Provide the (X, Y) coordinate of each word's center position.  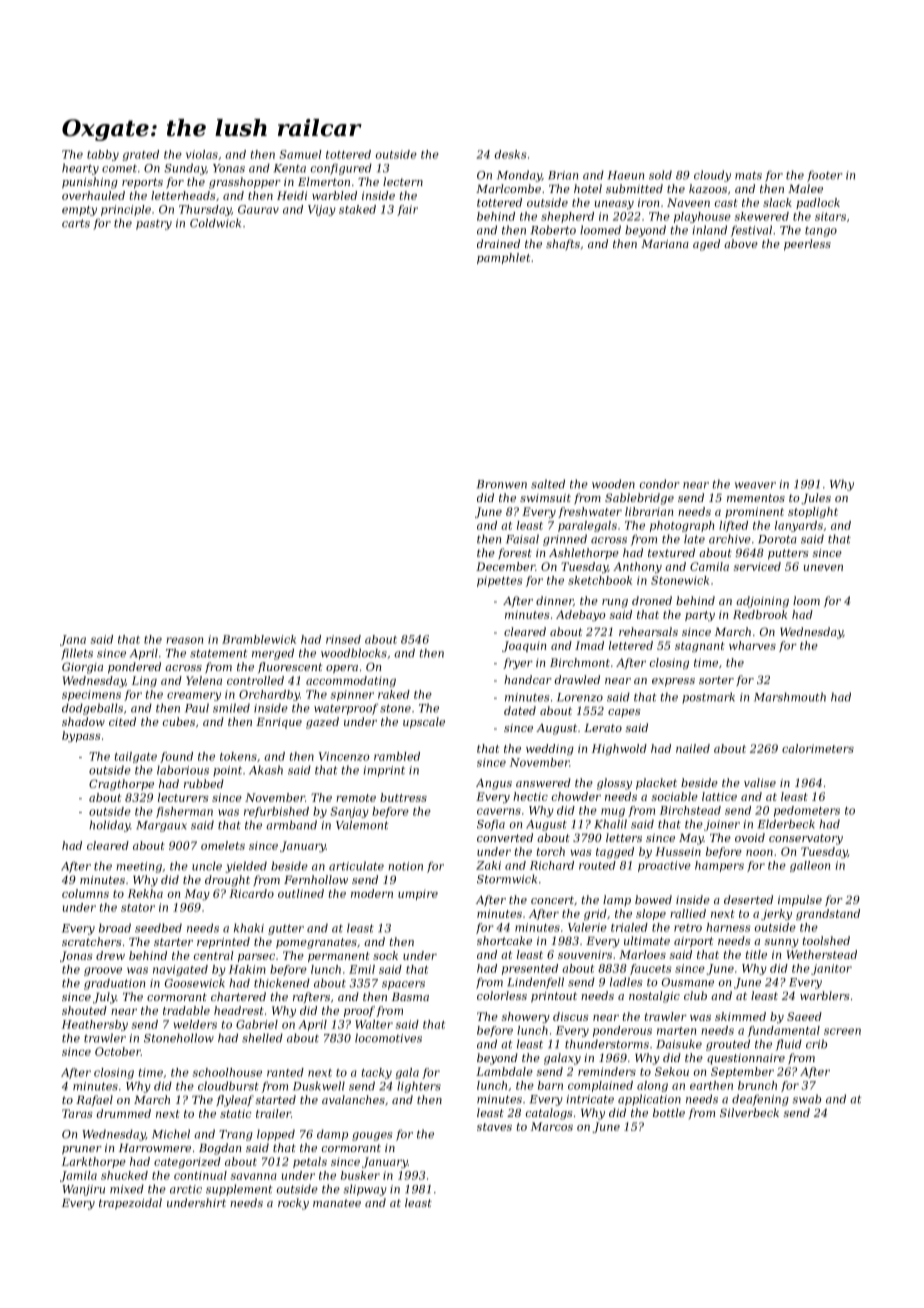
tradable (186, 1010)
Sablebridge (639, 499)
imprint (384, 771)
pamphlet (503, 258)
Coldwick (215, 223)
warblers (824, 995)
